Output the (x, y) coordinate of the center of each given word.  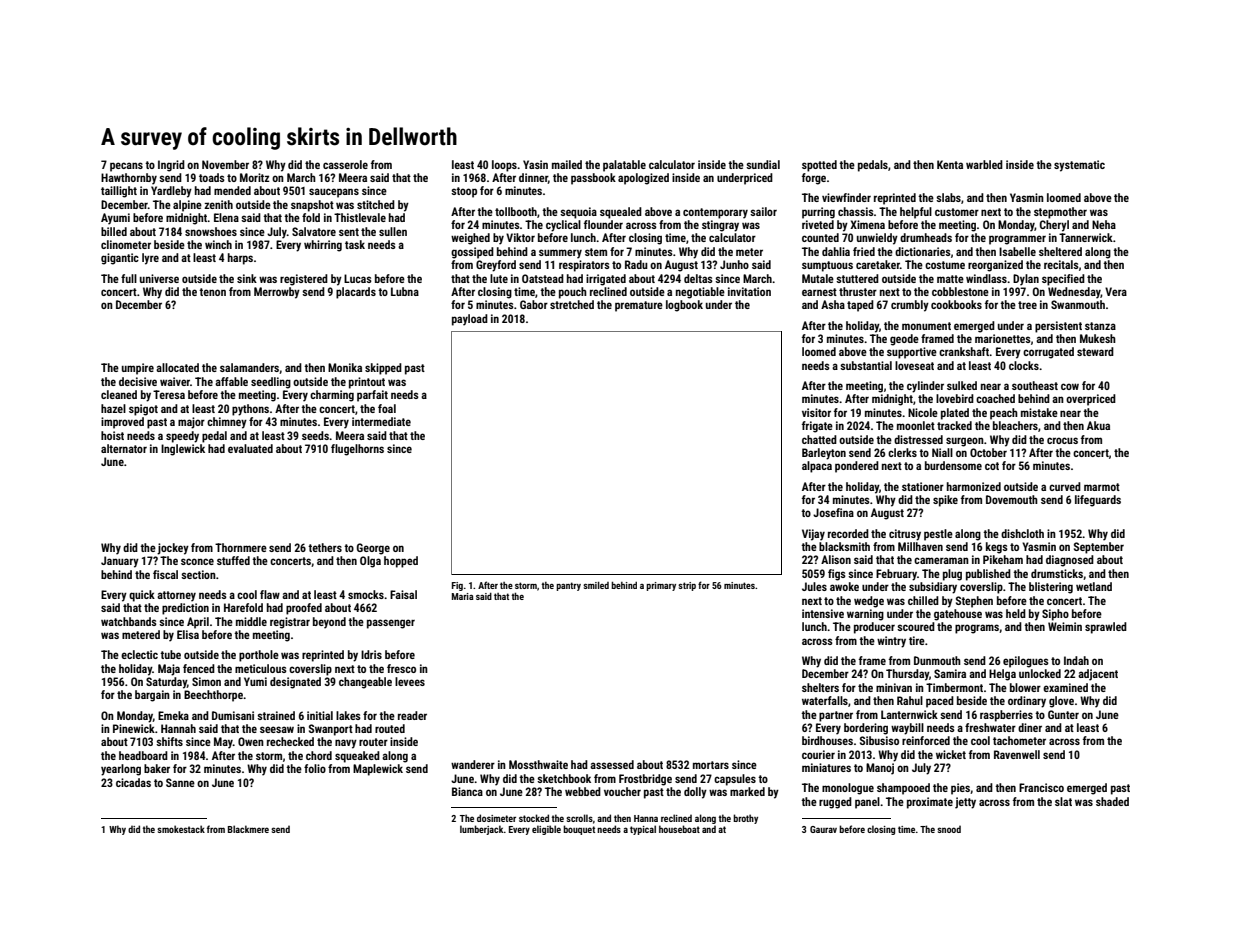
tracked (954, 425)
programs (977, 629)
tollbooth (516, 211)
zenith (218, 204)
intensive (823, 613)
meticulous (261, 668)
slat (1063, 801)
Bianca (467, 791)
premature (639, 306)
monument (926, 326)
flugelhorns (357, 450)
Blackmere (248, 829)
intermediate (381, 421)
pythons (250, 410)
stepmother (1060, 213)
